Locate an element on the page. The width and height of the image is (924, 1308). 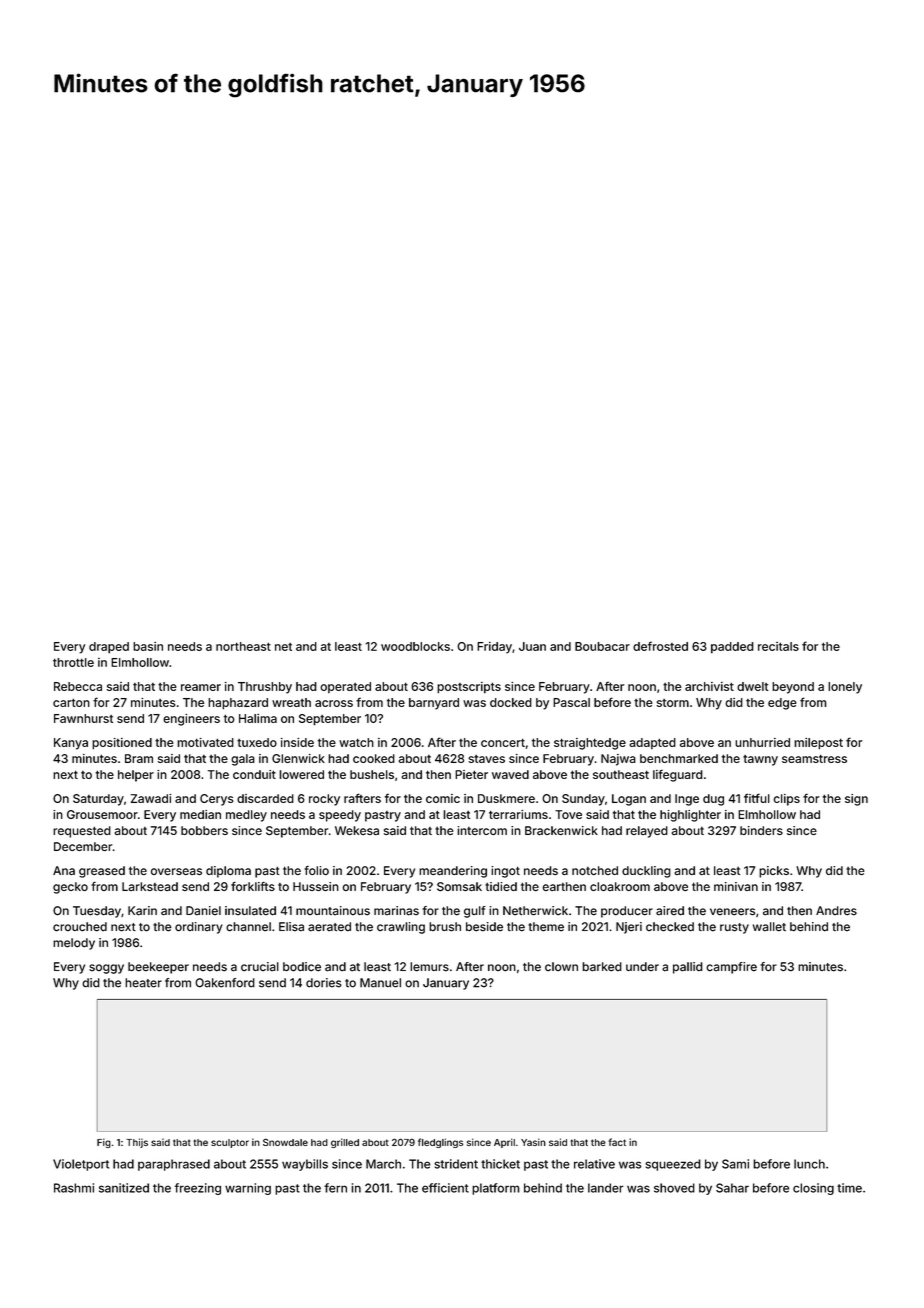
Cerys is located at coordinates (216, 800).
